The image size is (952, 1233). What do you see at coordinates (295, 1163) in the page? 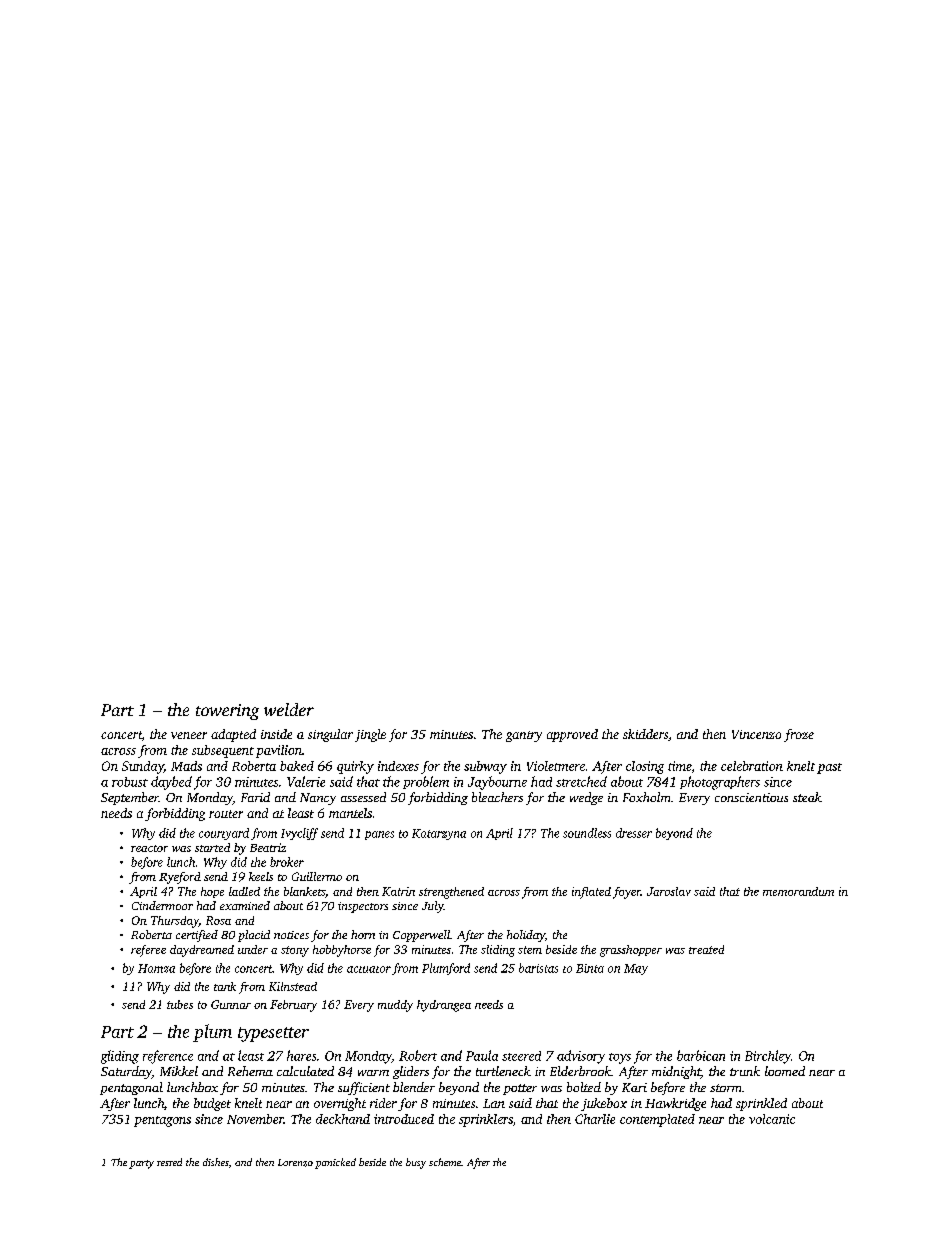
I see `Lorenzo` at bounding box center [295, 1163].
